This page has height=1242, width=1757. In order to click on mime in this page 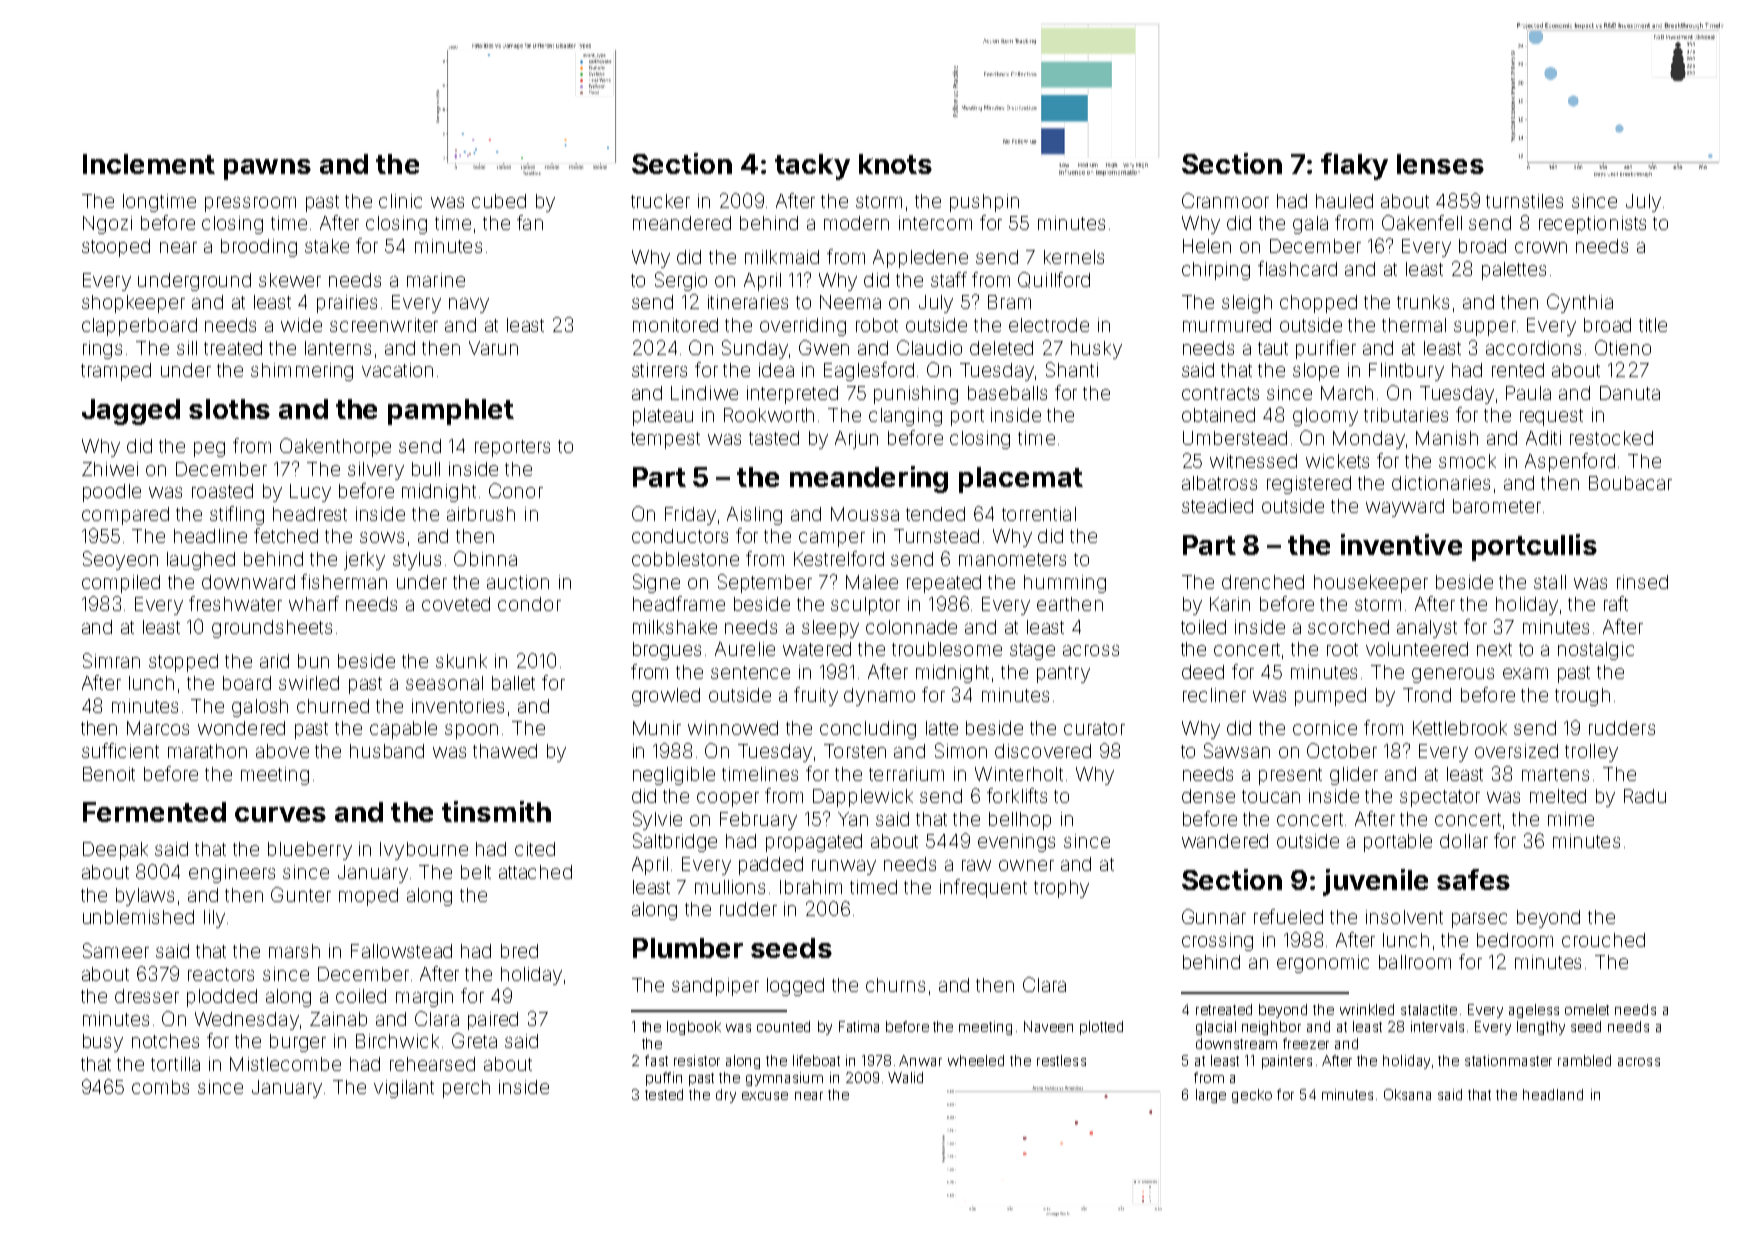, I will do `click(1571, 819)`.
